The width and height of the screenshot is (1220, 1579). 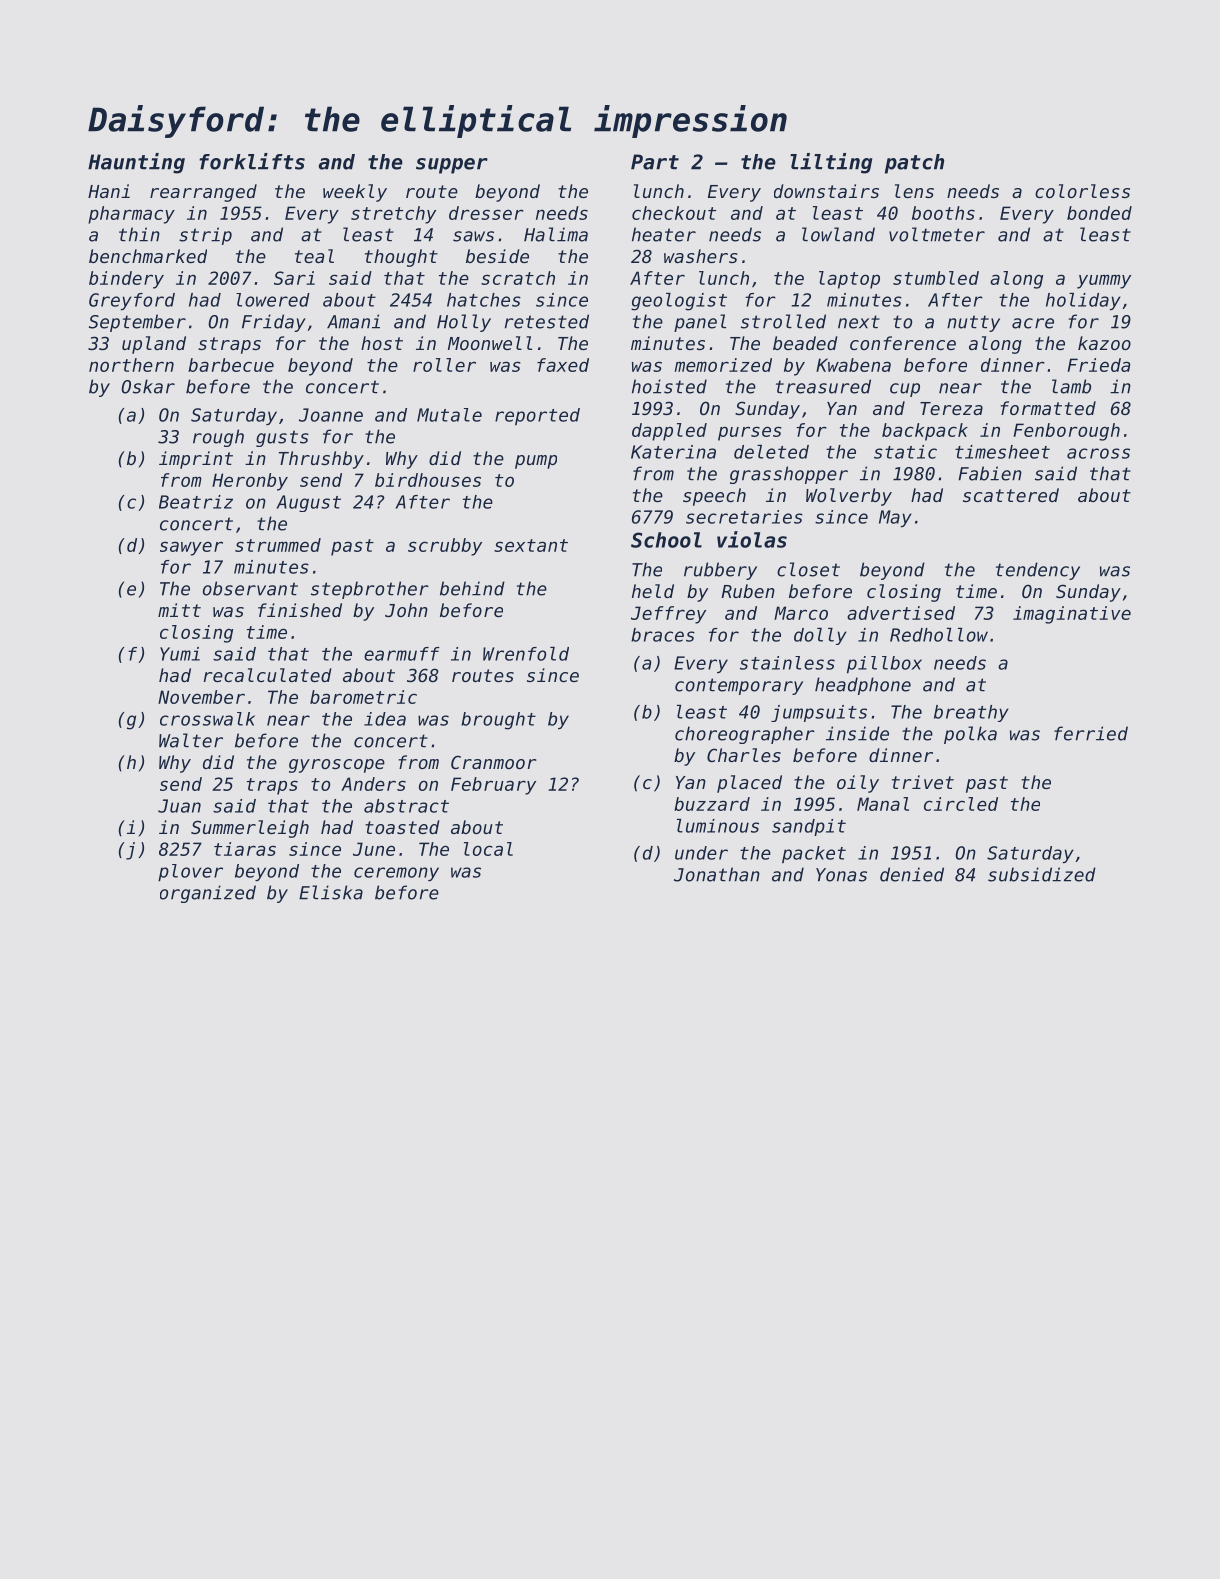 What do you see at coordinates (190, 872) in the screenshot?
I see `plover` at bounding box center [190, 872].
